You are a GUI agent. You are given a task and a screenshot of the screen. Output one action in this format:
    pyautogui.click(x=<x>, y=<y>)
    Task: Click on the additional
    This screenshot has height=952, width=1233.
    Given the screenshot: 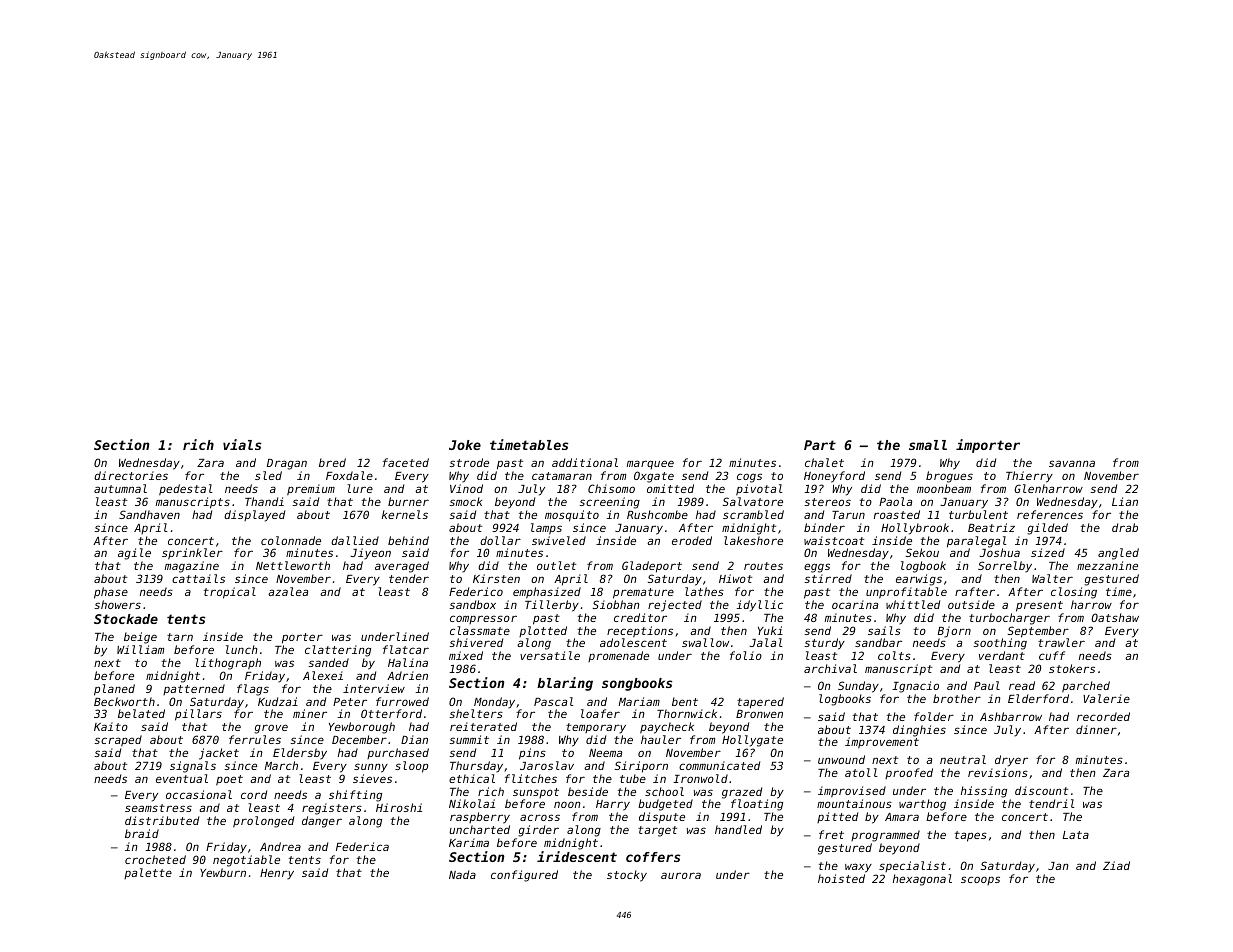 What is the action you would take?
    pyautogui.click(x=585, y=462)
